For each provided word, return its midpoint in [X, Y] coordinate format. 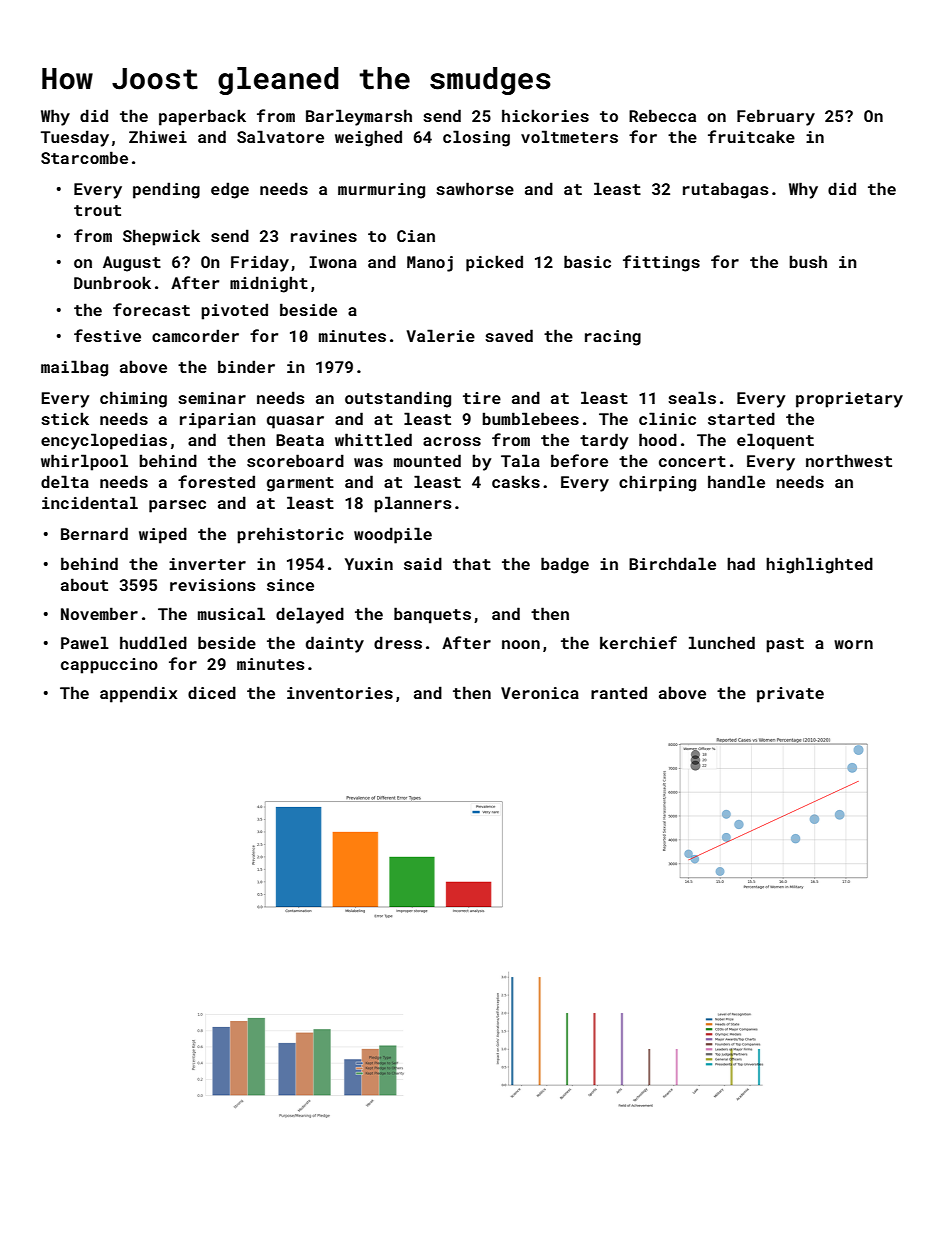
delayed [310, 615]
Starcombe [84, 157]
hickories [545, 115]
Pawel [85, 642]
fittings [661, 263]
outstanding [398, 399]
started [741, 418]
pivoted [234, 311]
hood [658, 439]
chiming [133, 399]
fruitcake [751, 136]
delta [65, 481]
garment [300, 484]
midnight [269, 284]
